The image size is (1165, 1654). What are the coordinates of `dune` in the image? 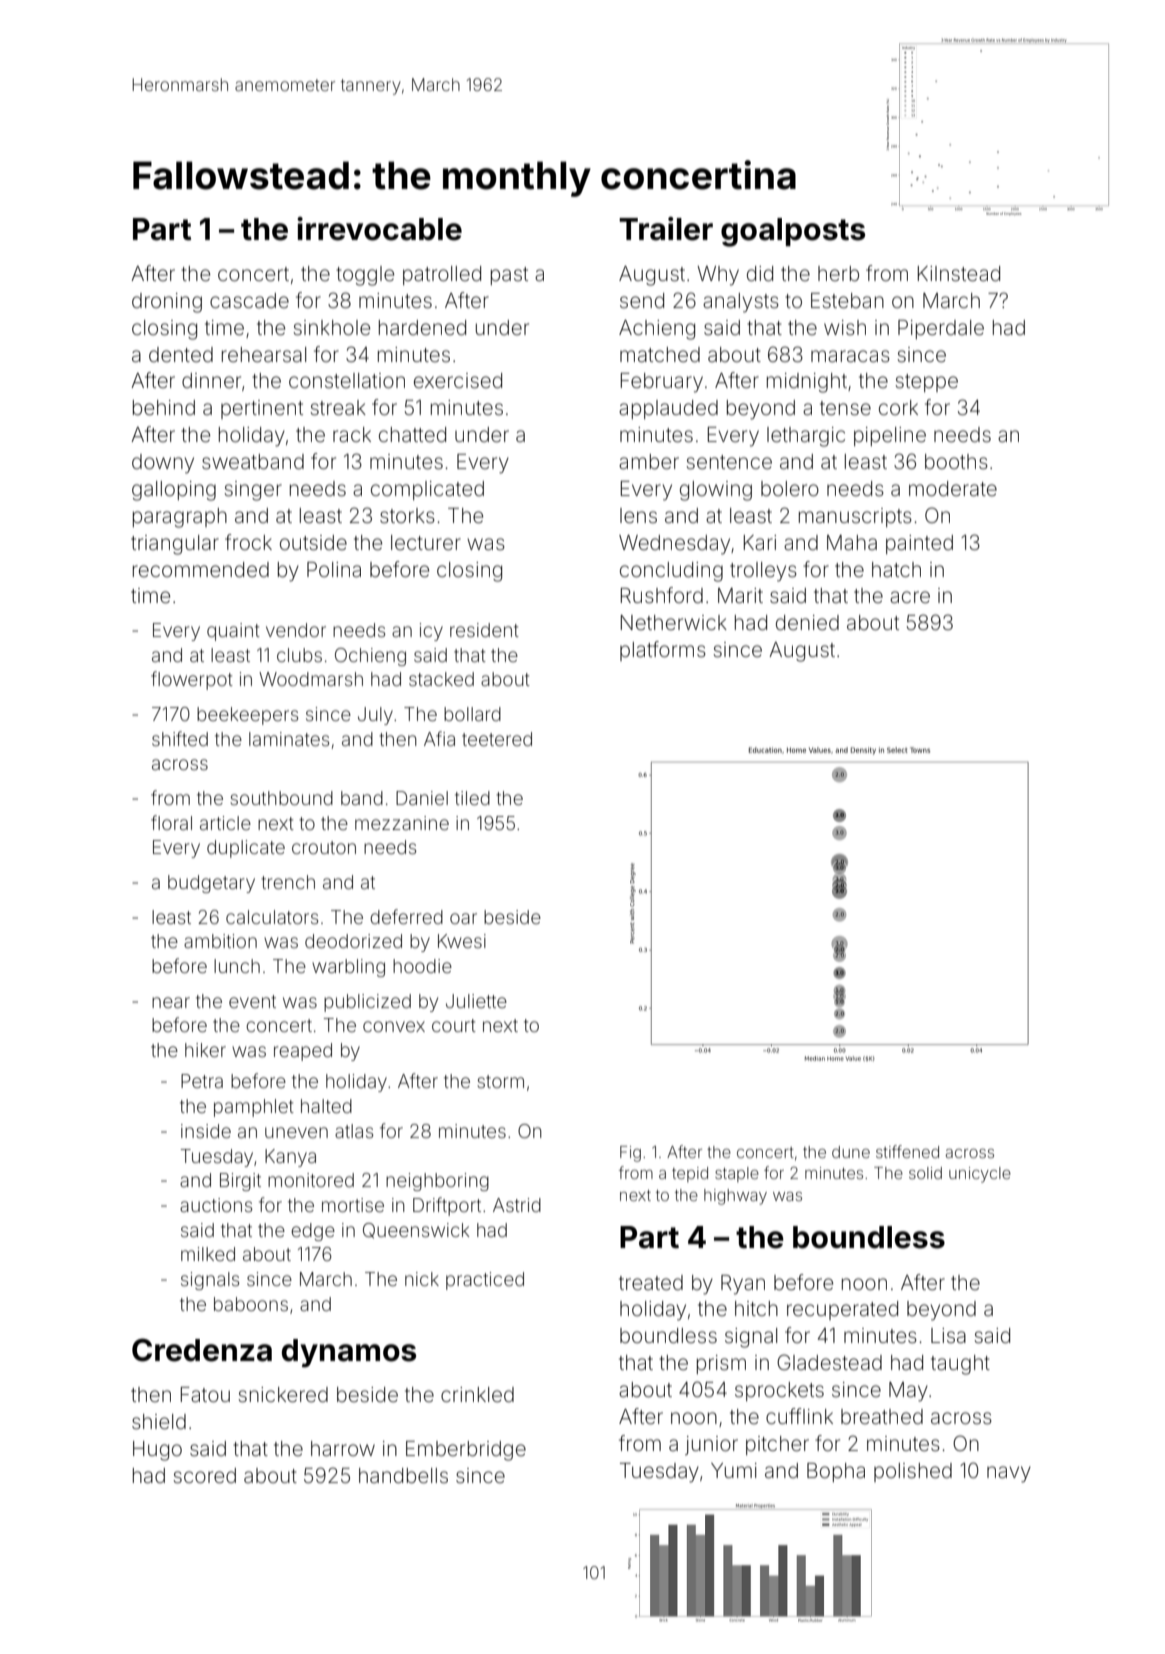 It's located at (851, 1152).
